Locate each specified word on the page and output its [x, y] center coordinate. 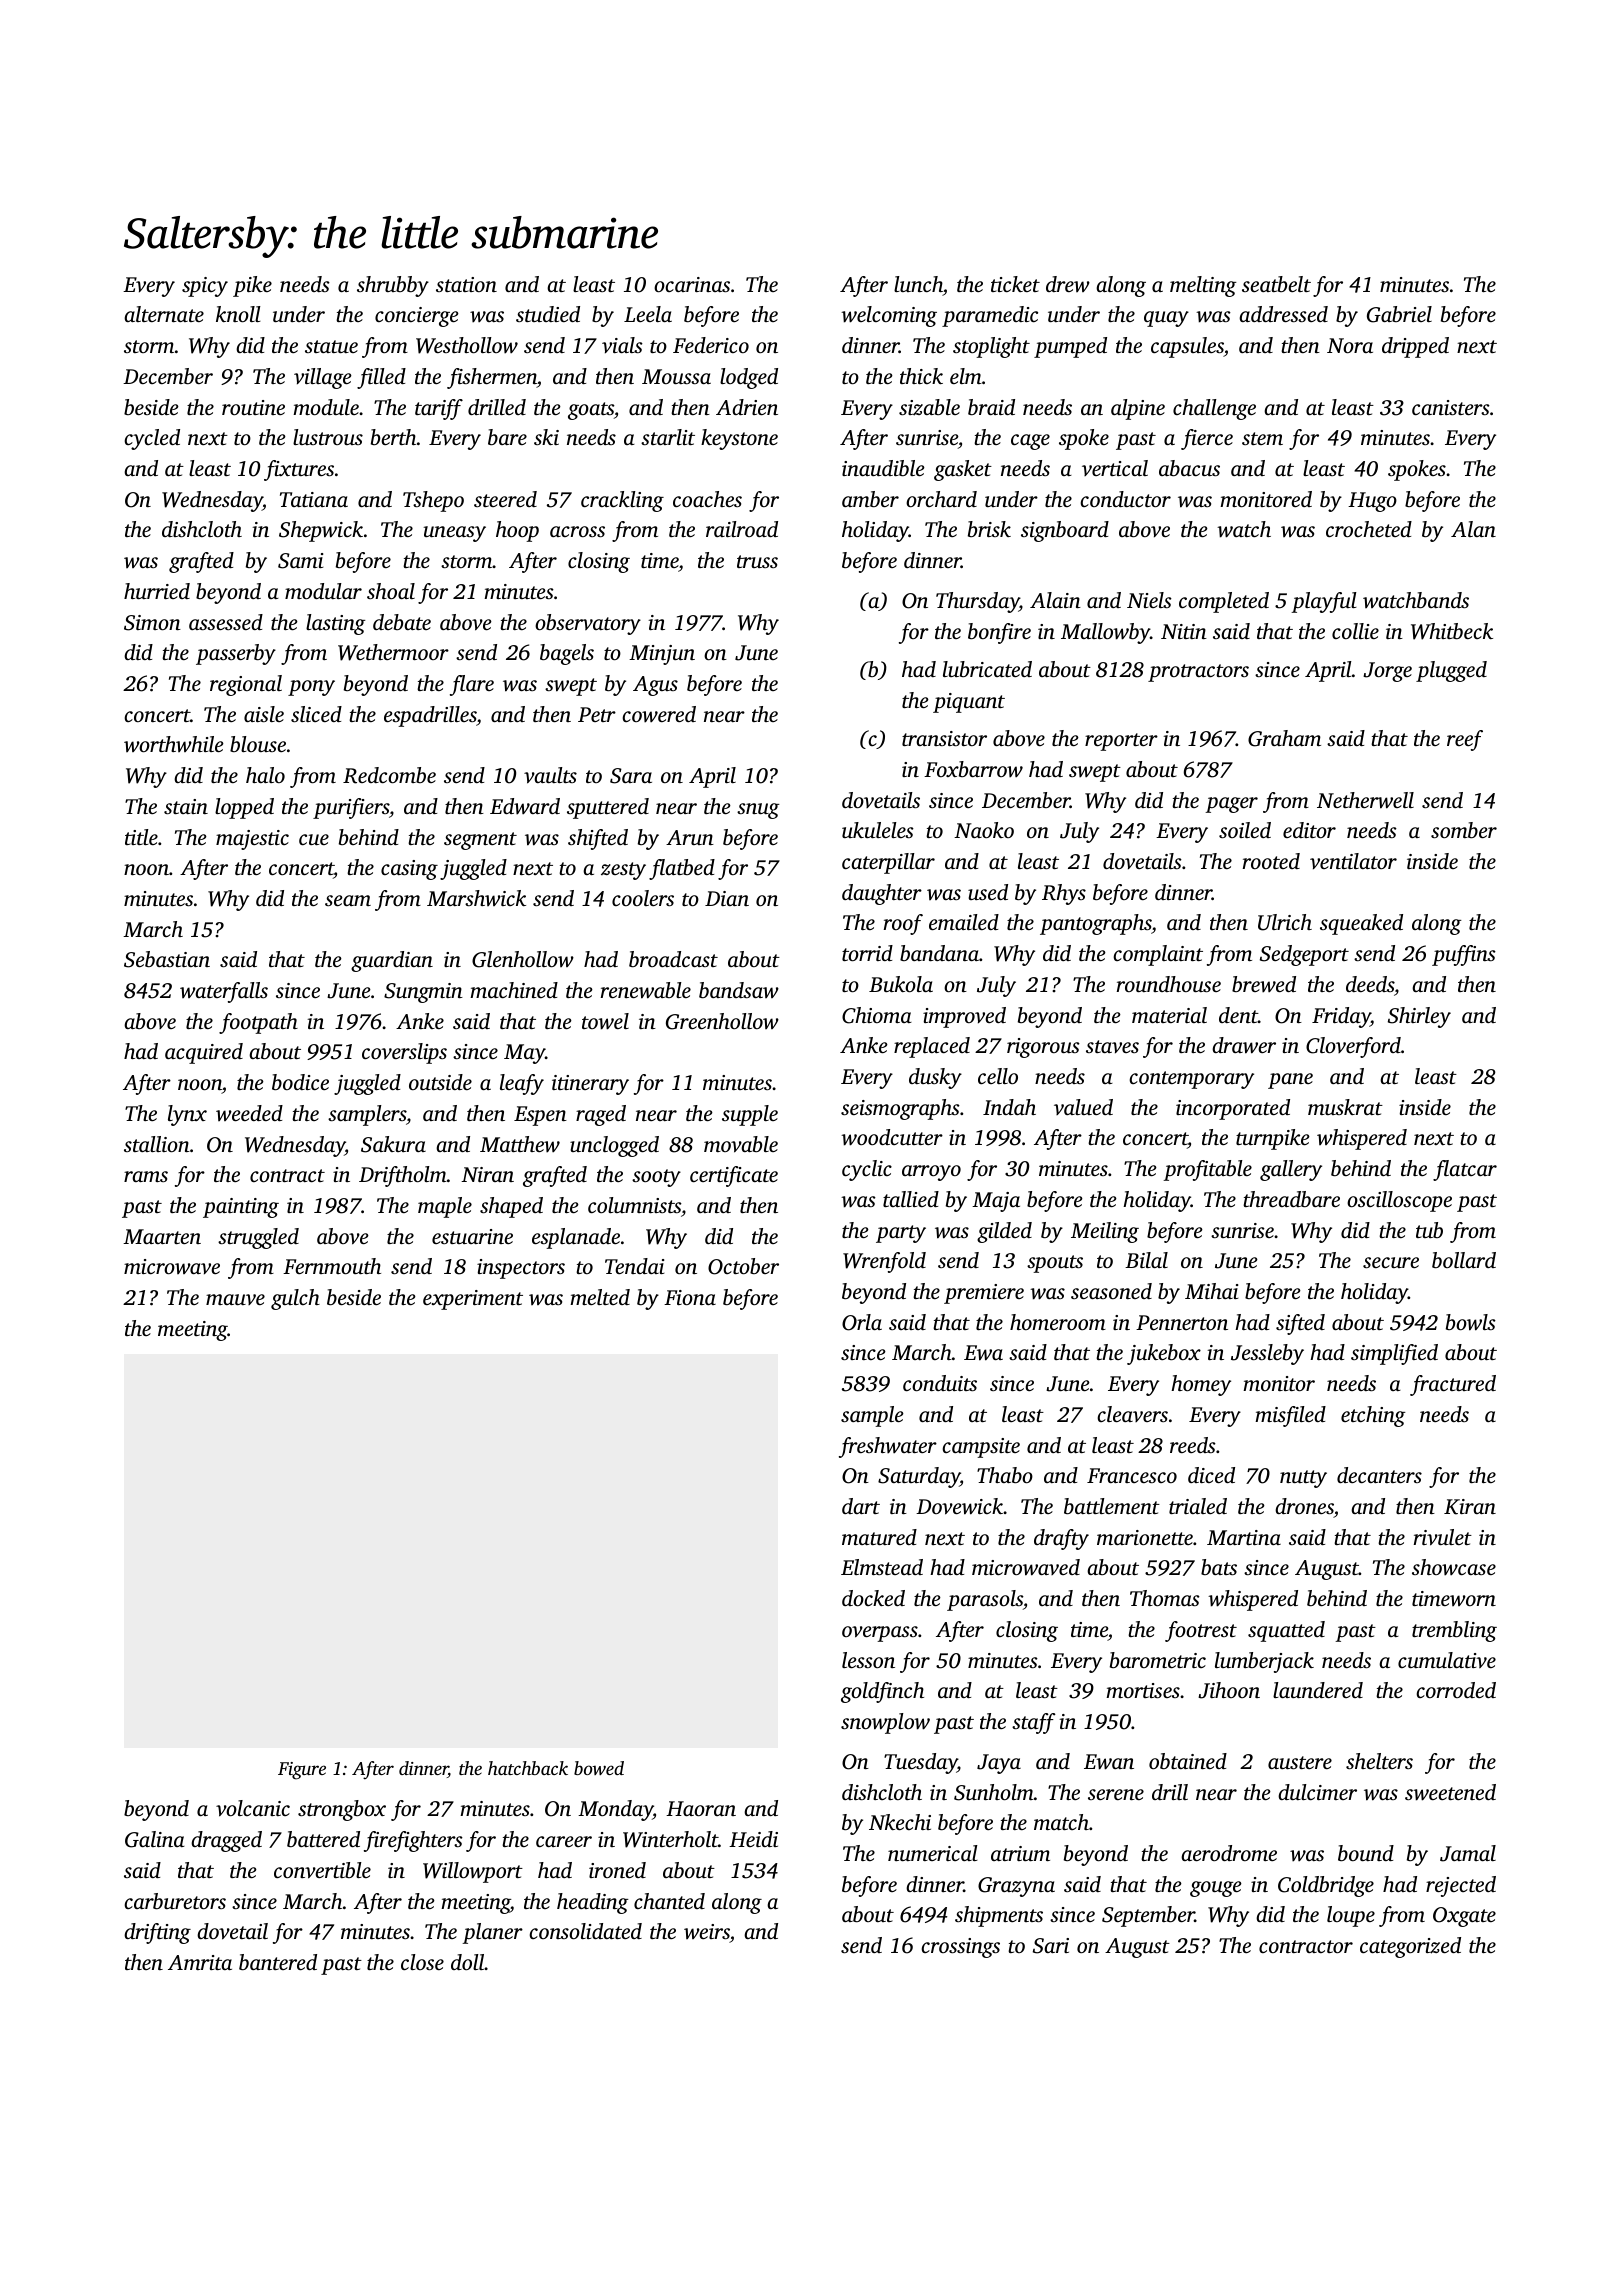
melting [1203, 286]
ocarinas [692, 284]
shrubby [393, 286]
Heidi [753, 1839]
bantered [278, 1962]
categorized [1410, 1947]
